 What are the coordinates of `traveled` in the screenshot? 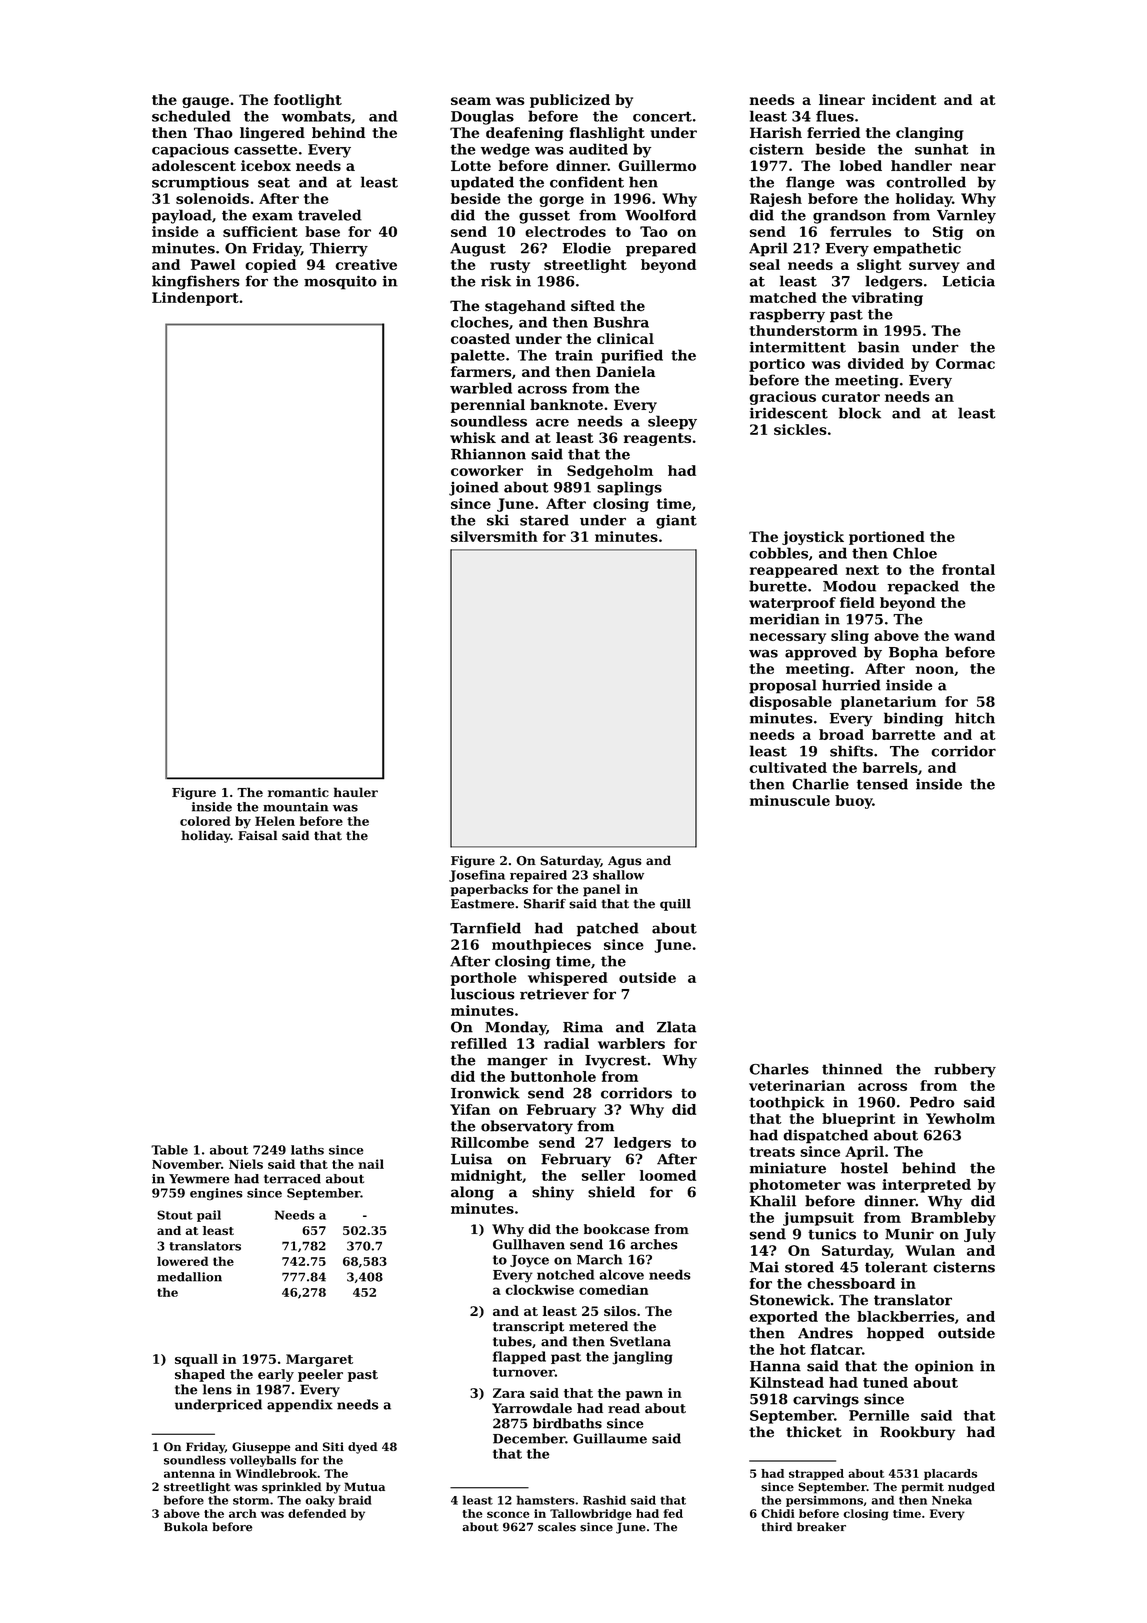 It's located at (330, 215).
